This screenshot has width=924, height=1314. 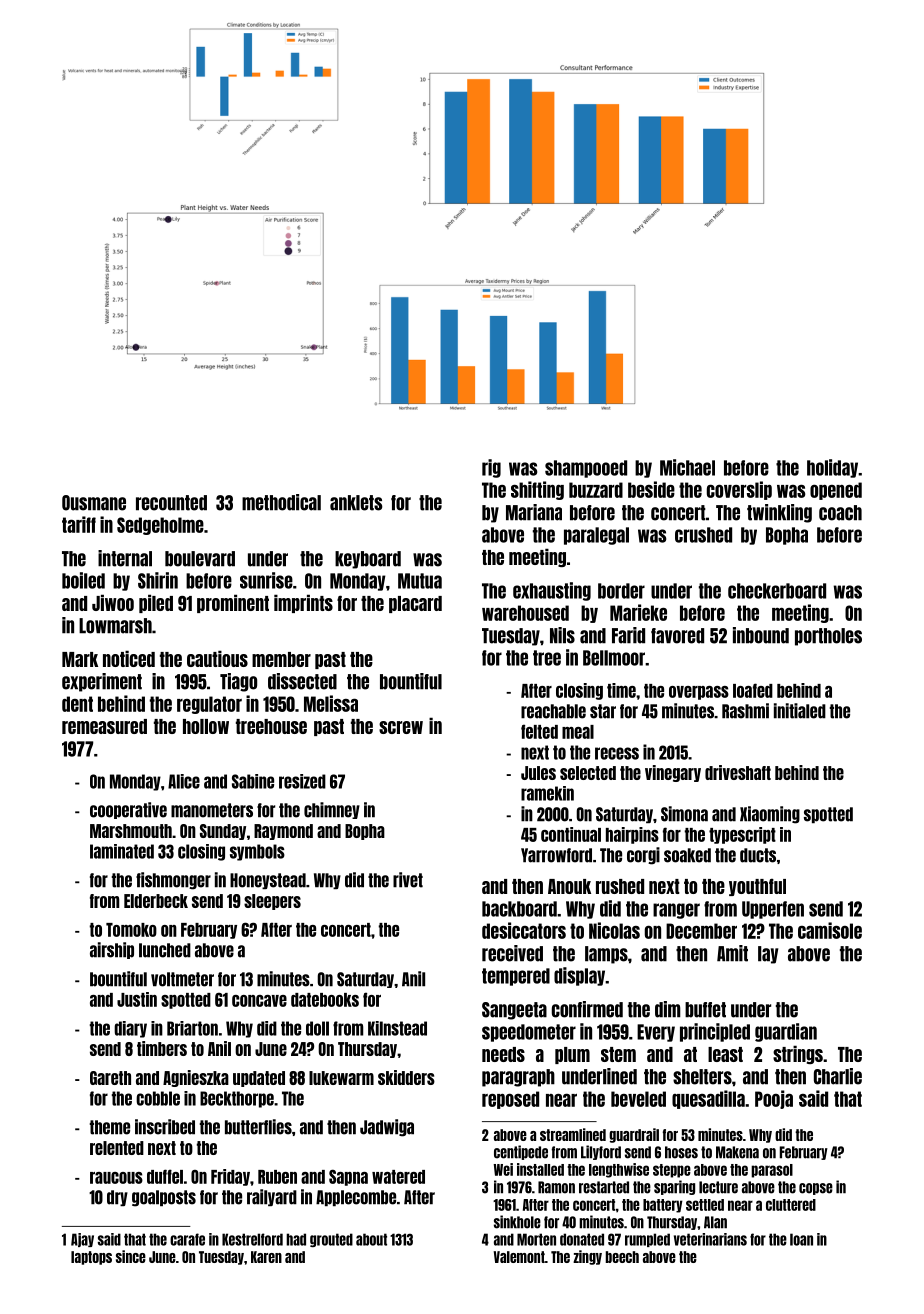 What do you see at coordinates (770, 815) in the screenshot?
I see `Xiaoming` at bounding box center [770, 815].
